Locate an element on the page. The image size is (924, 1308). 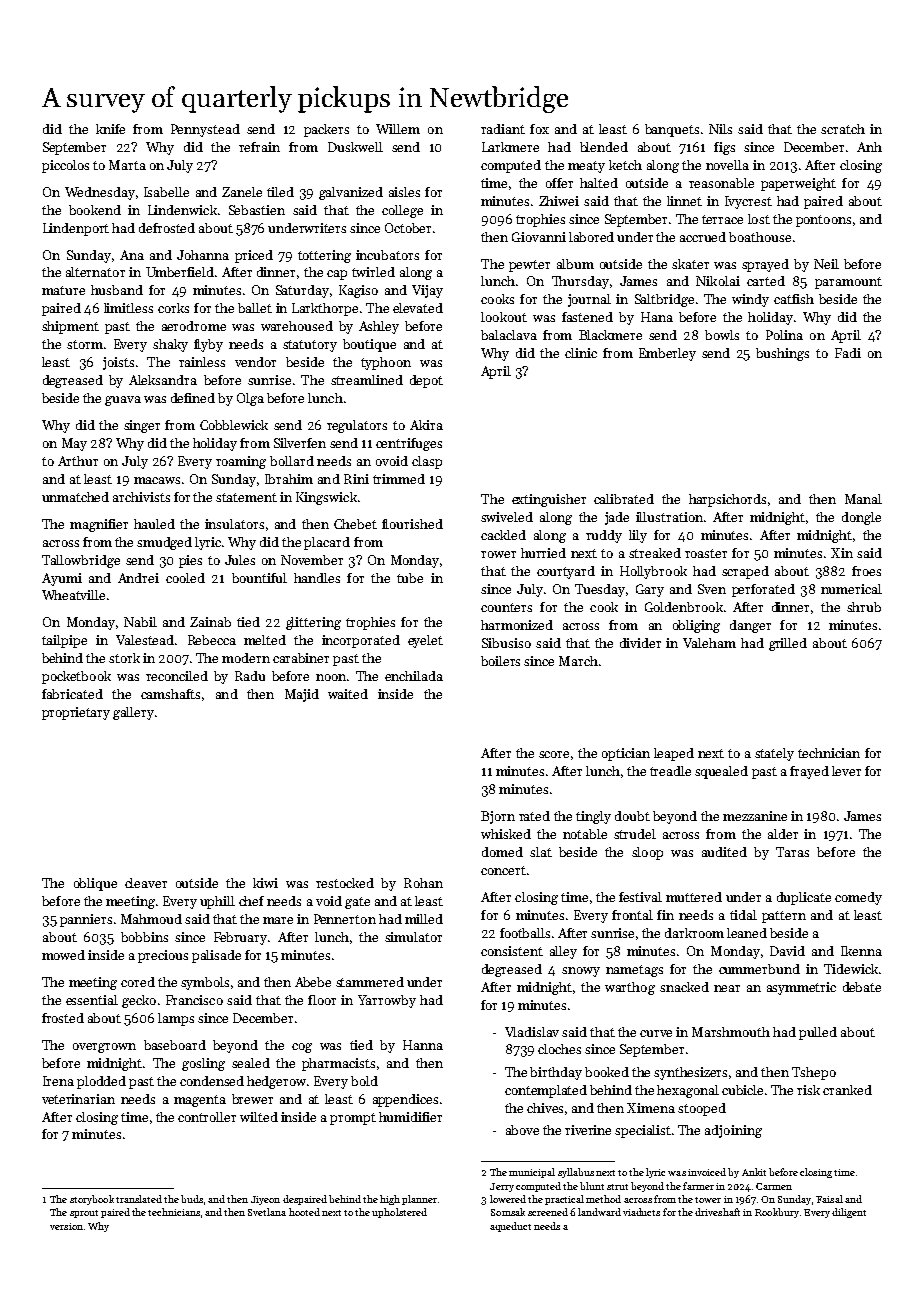
knife is located at coordinates (110, 129).
